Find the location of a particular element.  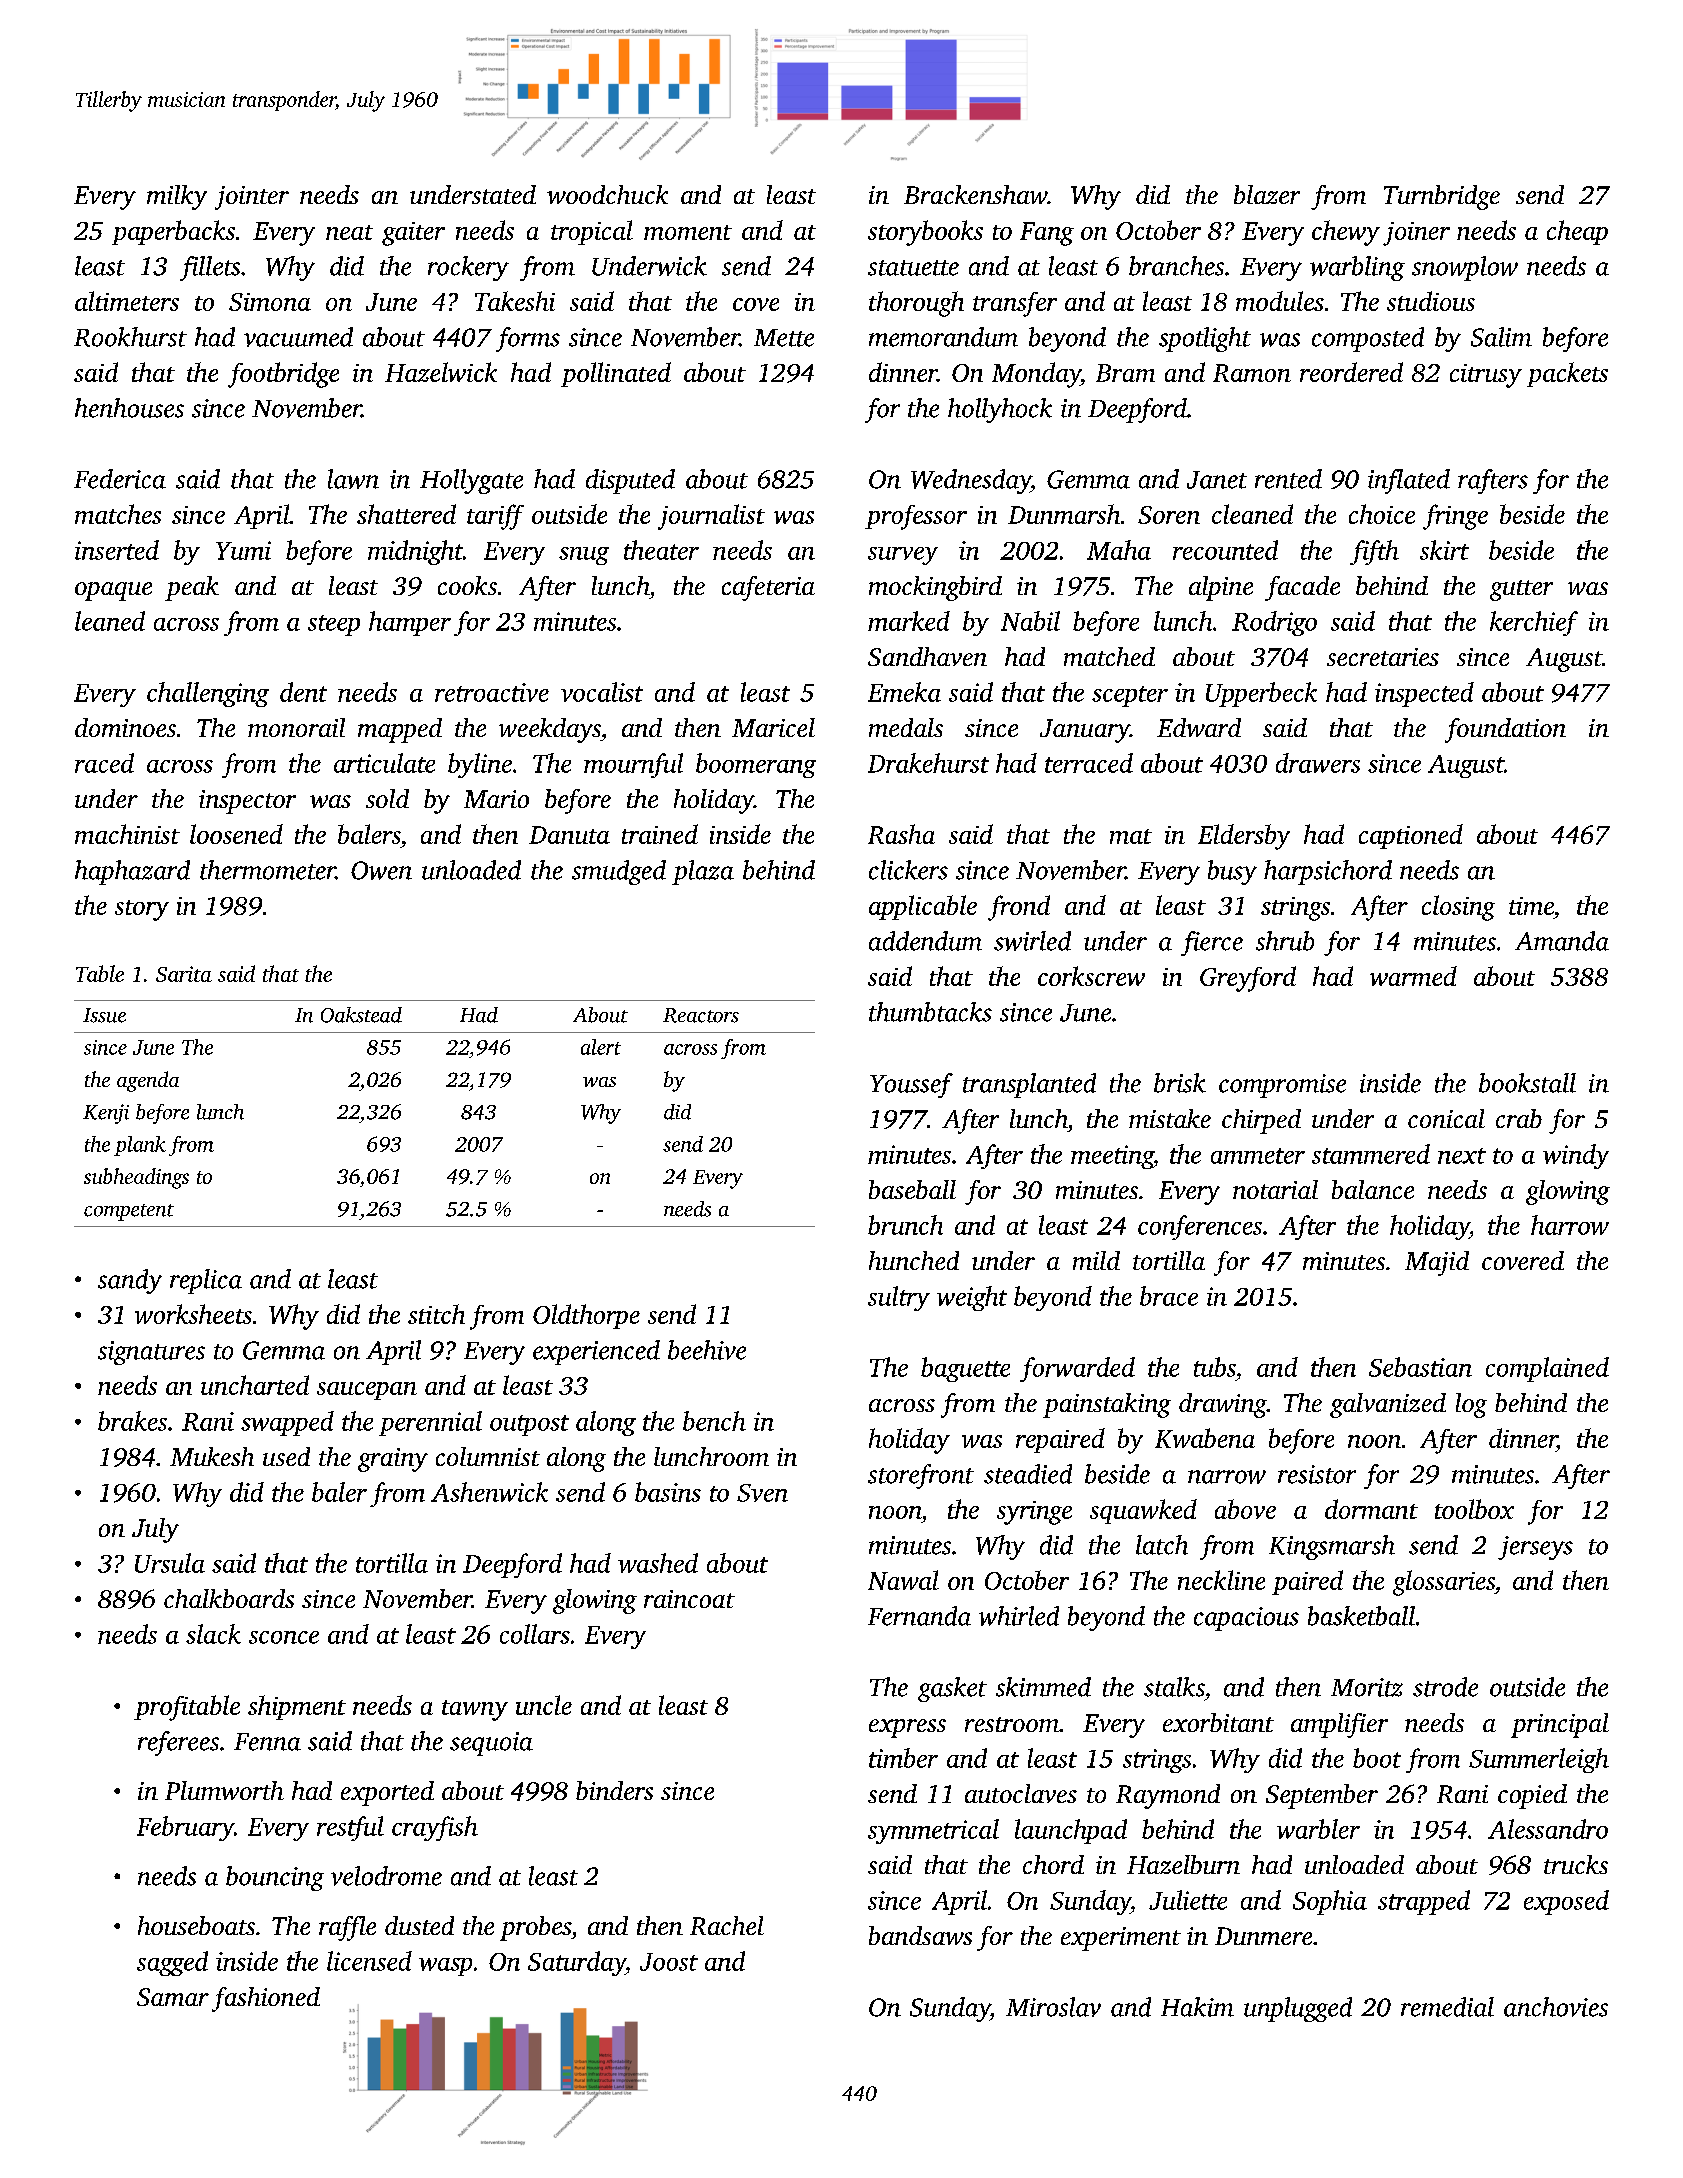

tubs is located at coordinates (1215, 1367).
